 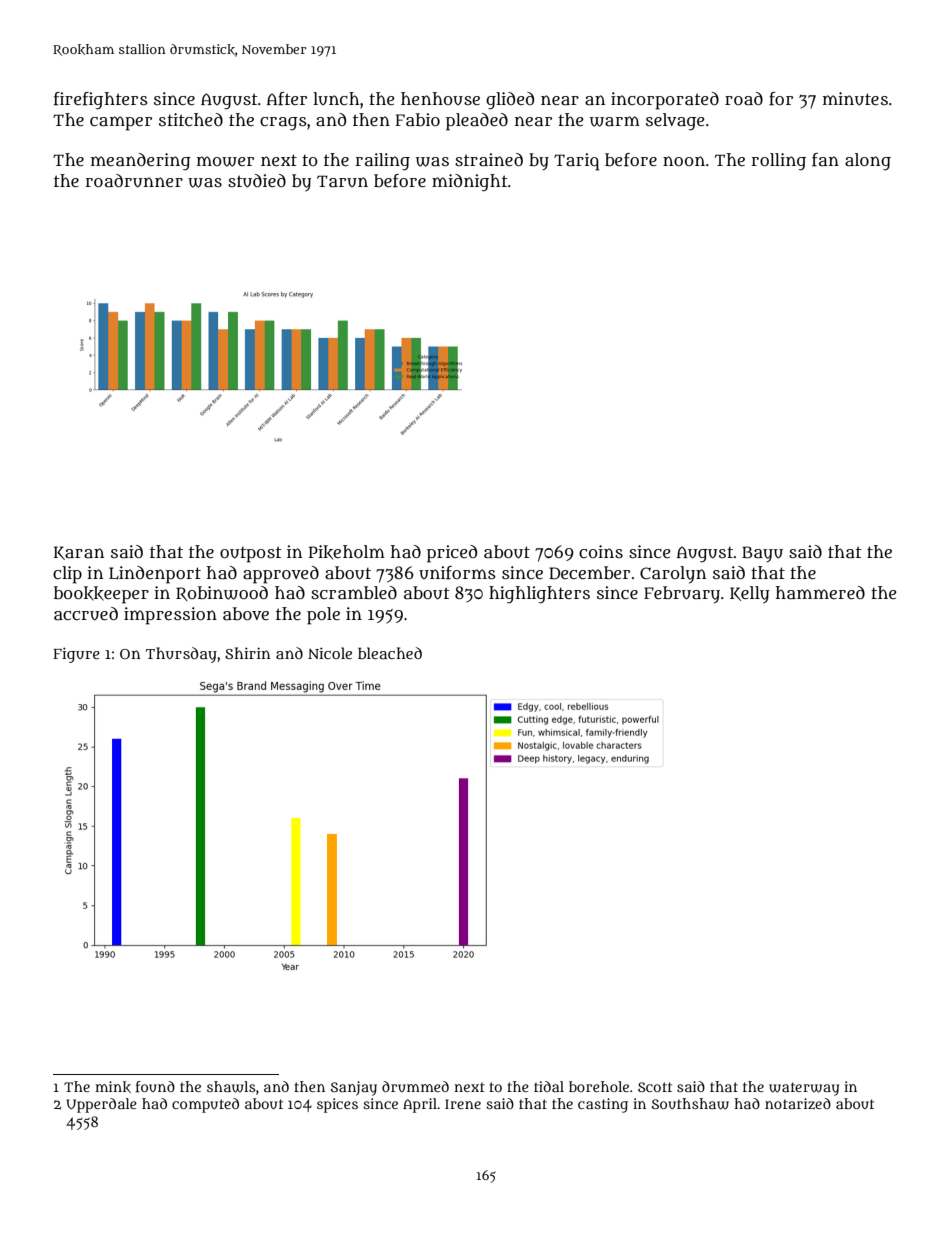 What do you see at coordinates (510, 101) in the page?
I see `glided` at bounding box center [510, 101].
